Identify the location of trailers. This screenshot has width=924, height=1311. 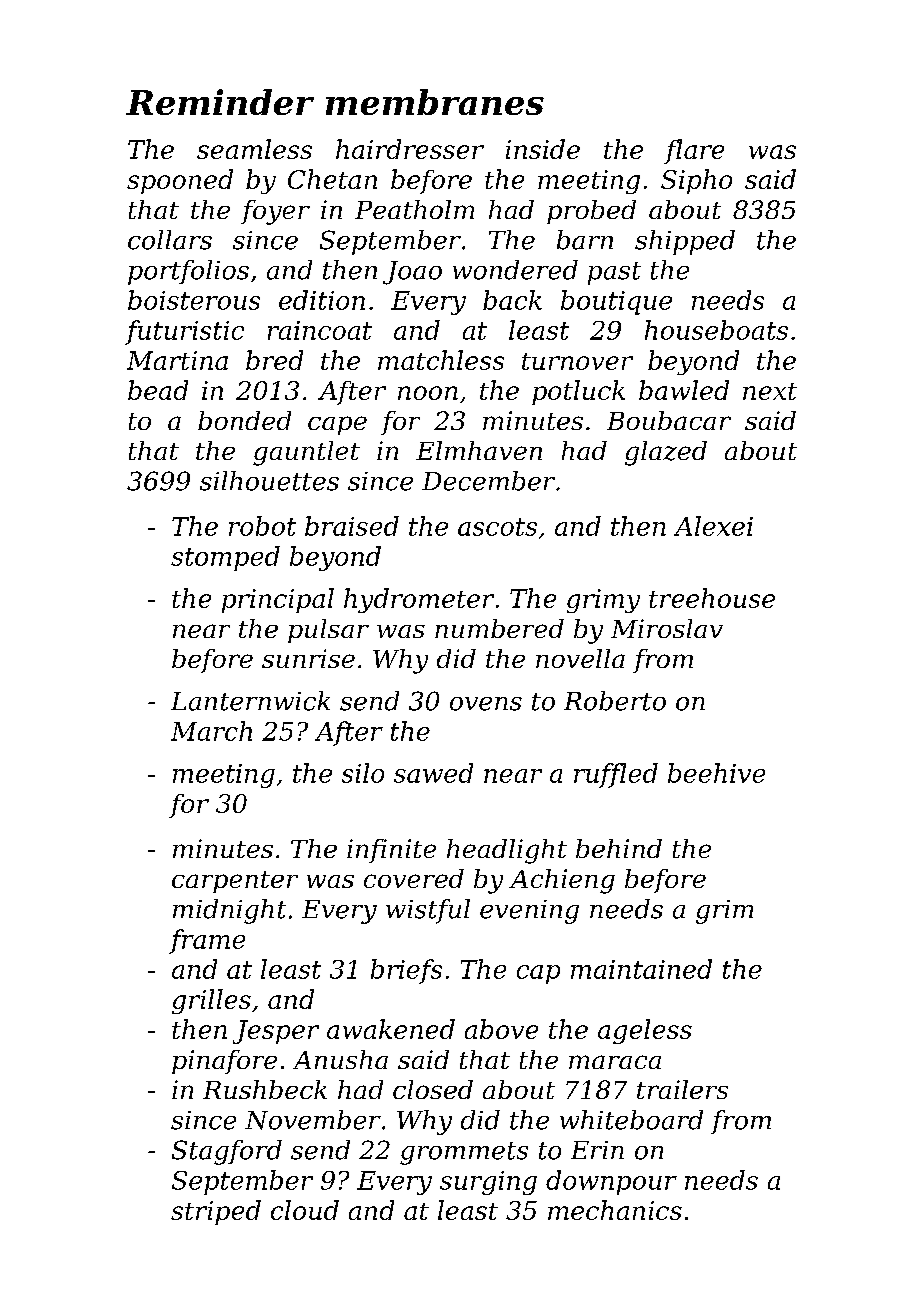
(682, 1089).
